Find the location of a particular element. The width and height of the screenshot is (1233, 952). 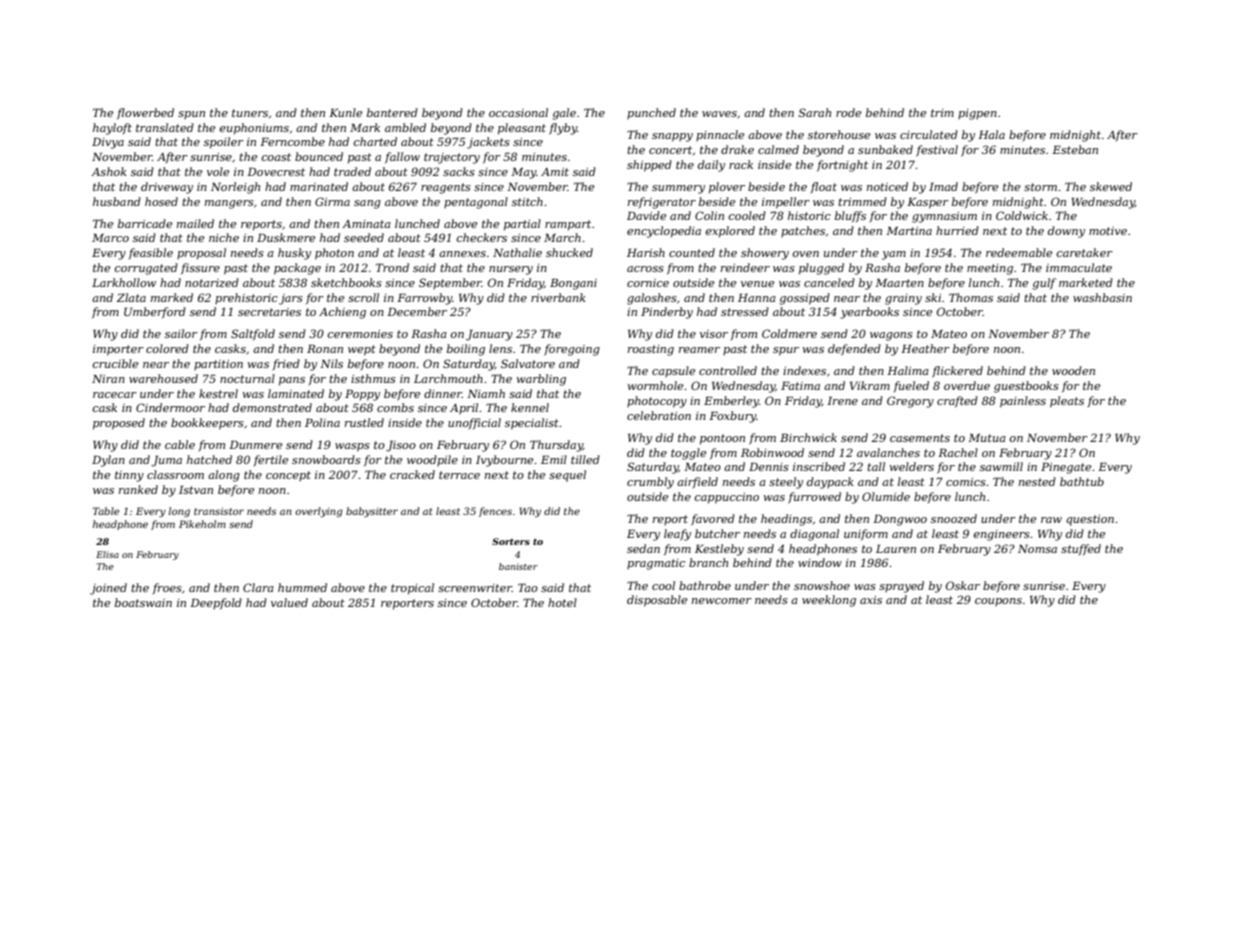

tall is located at coordinates (876, 466).
